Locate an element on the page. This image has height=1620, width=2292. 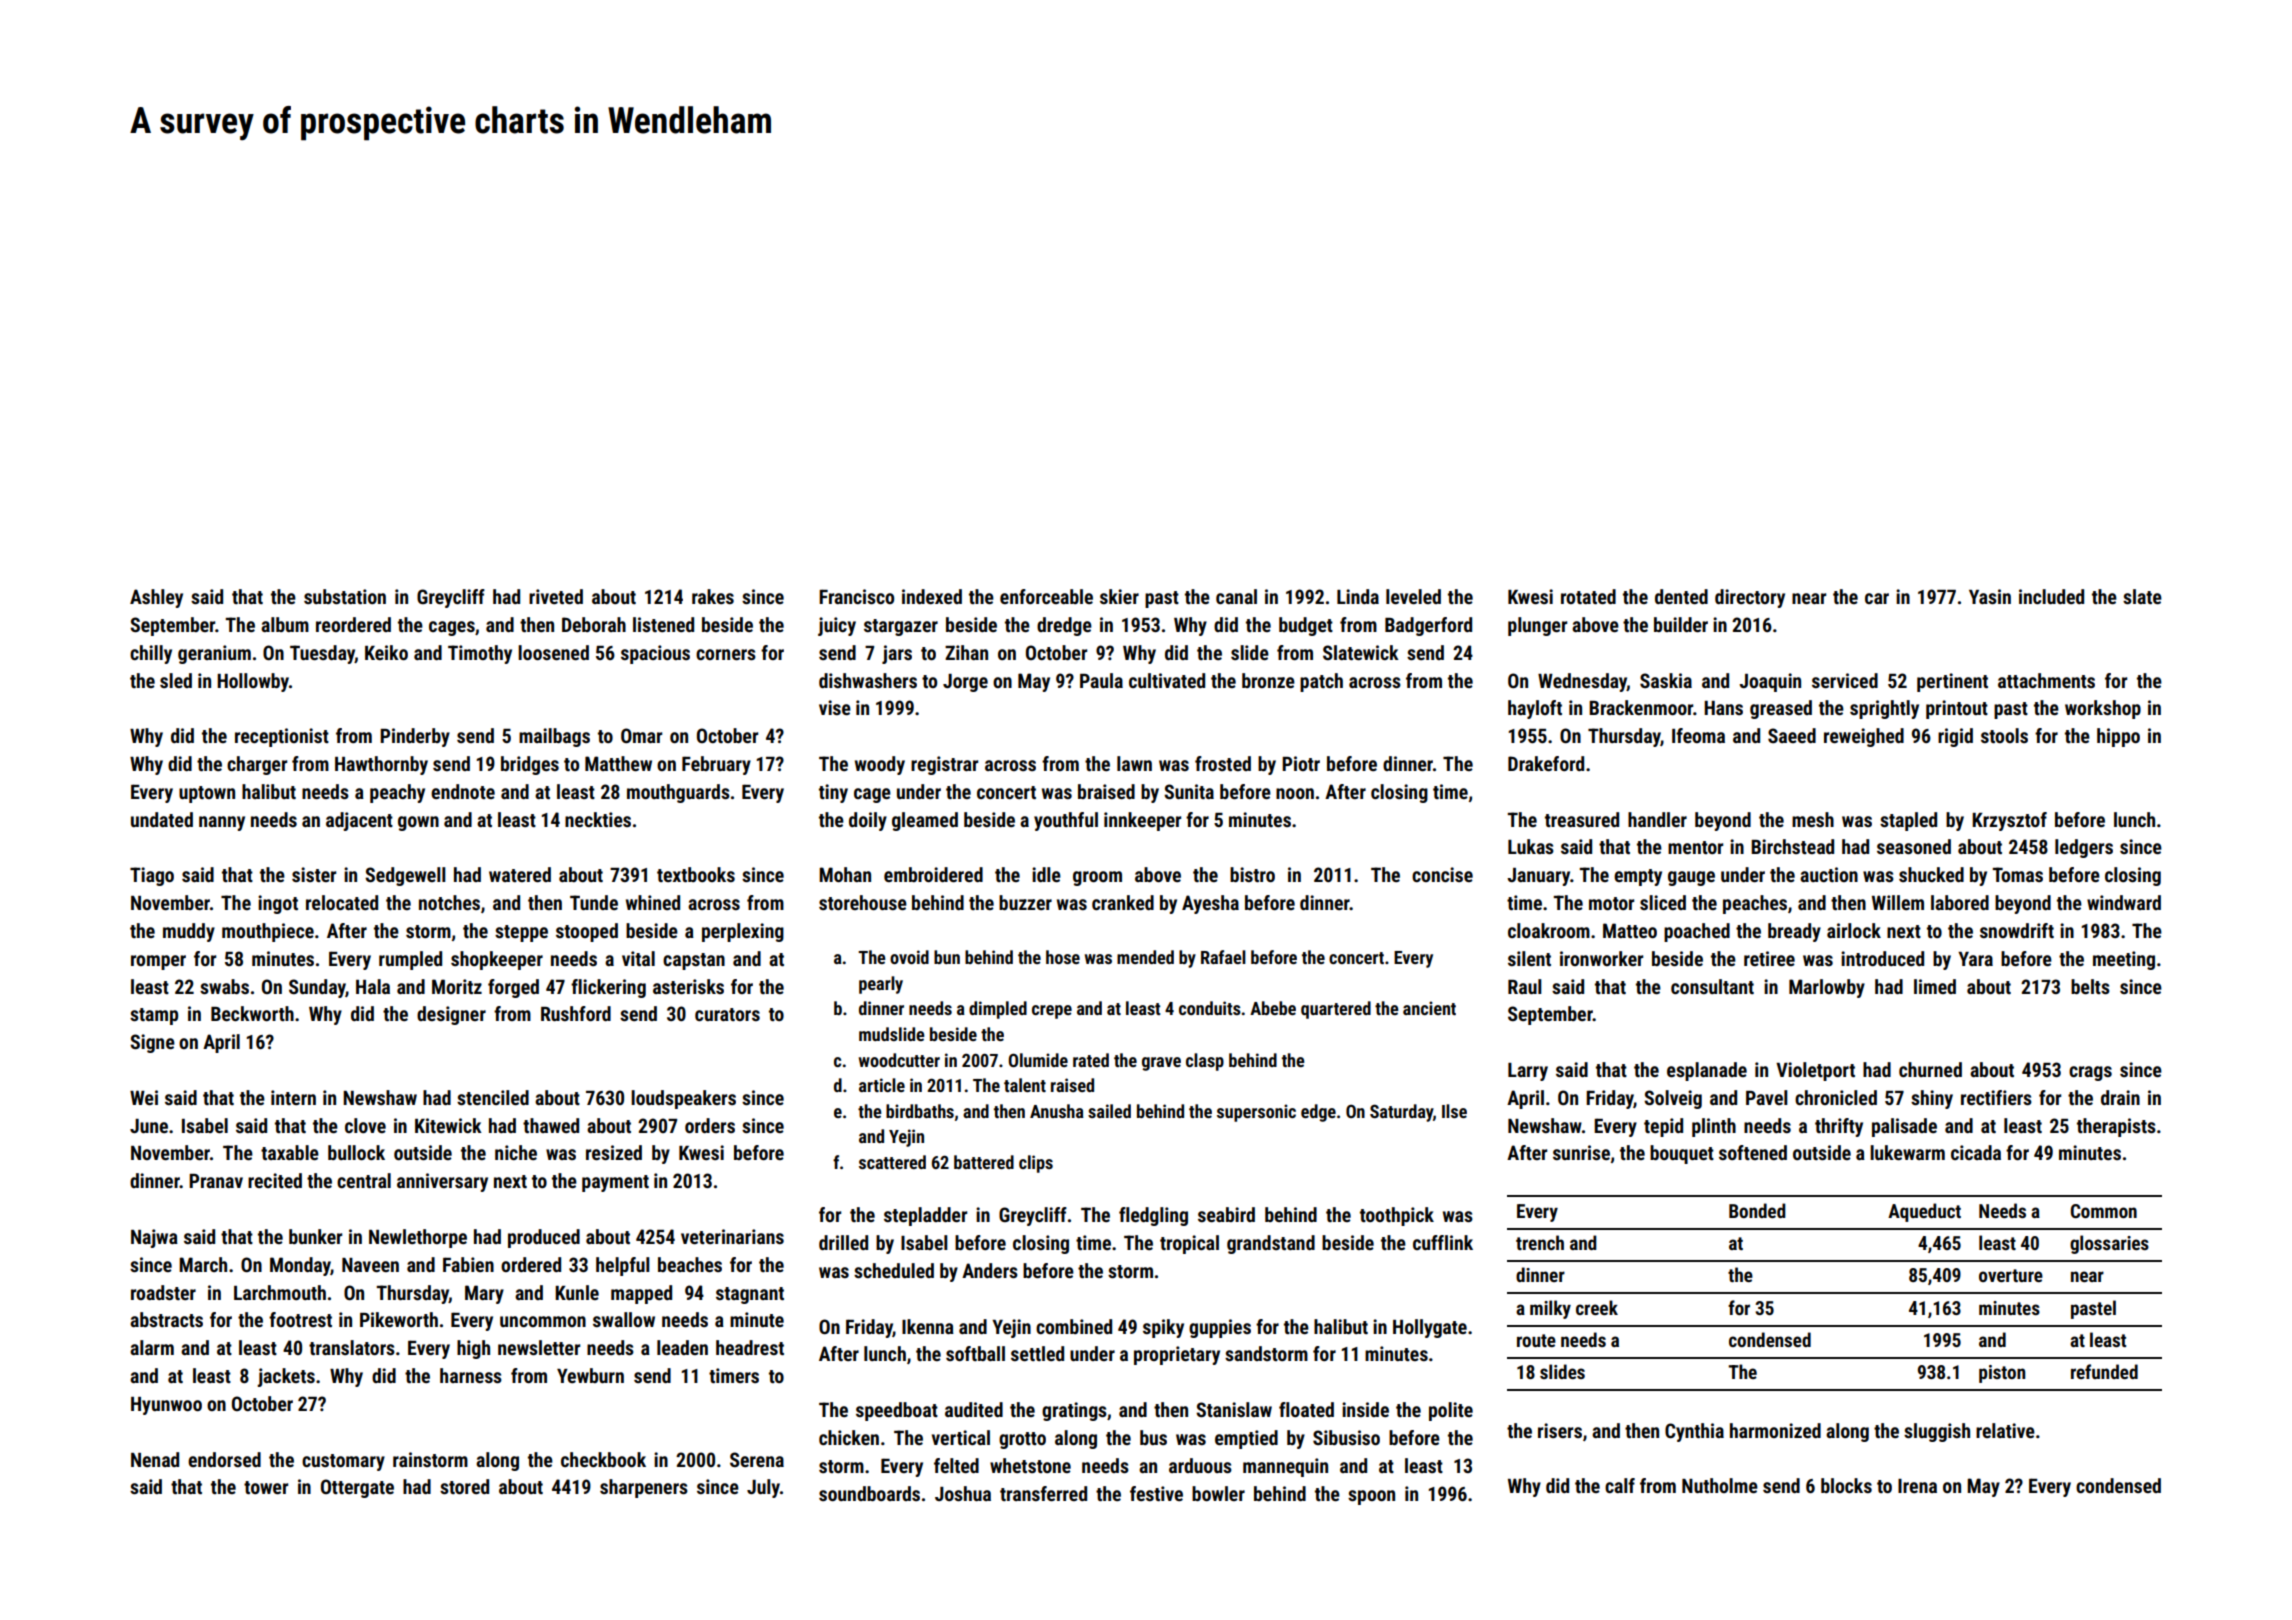
rumpled is located at coordinates (410, 960).
